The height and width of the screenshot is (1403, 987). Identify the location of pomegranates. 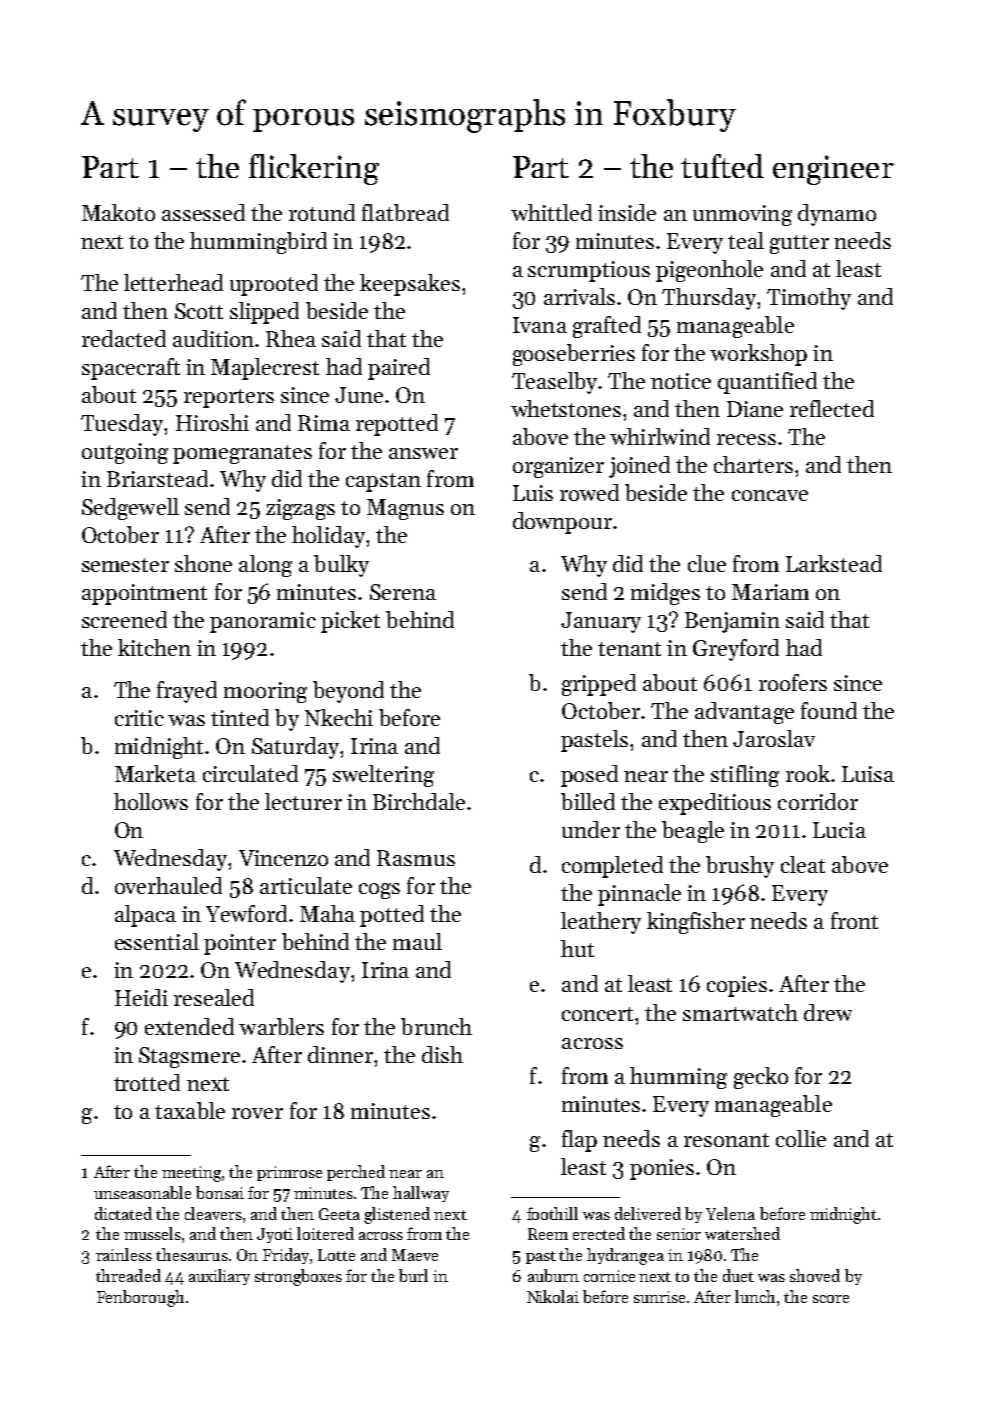
(242, 454).
